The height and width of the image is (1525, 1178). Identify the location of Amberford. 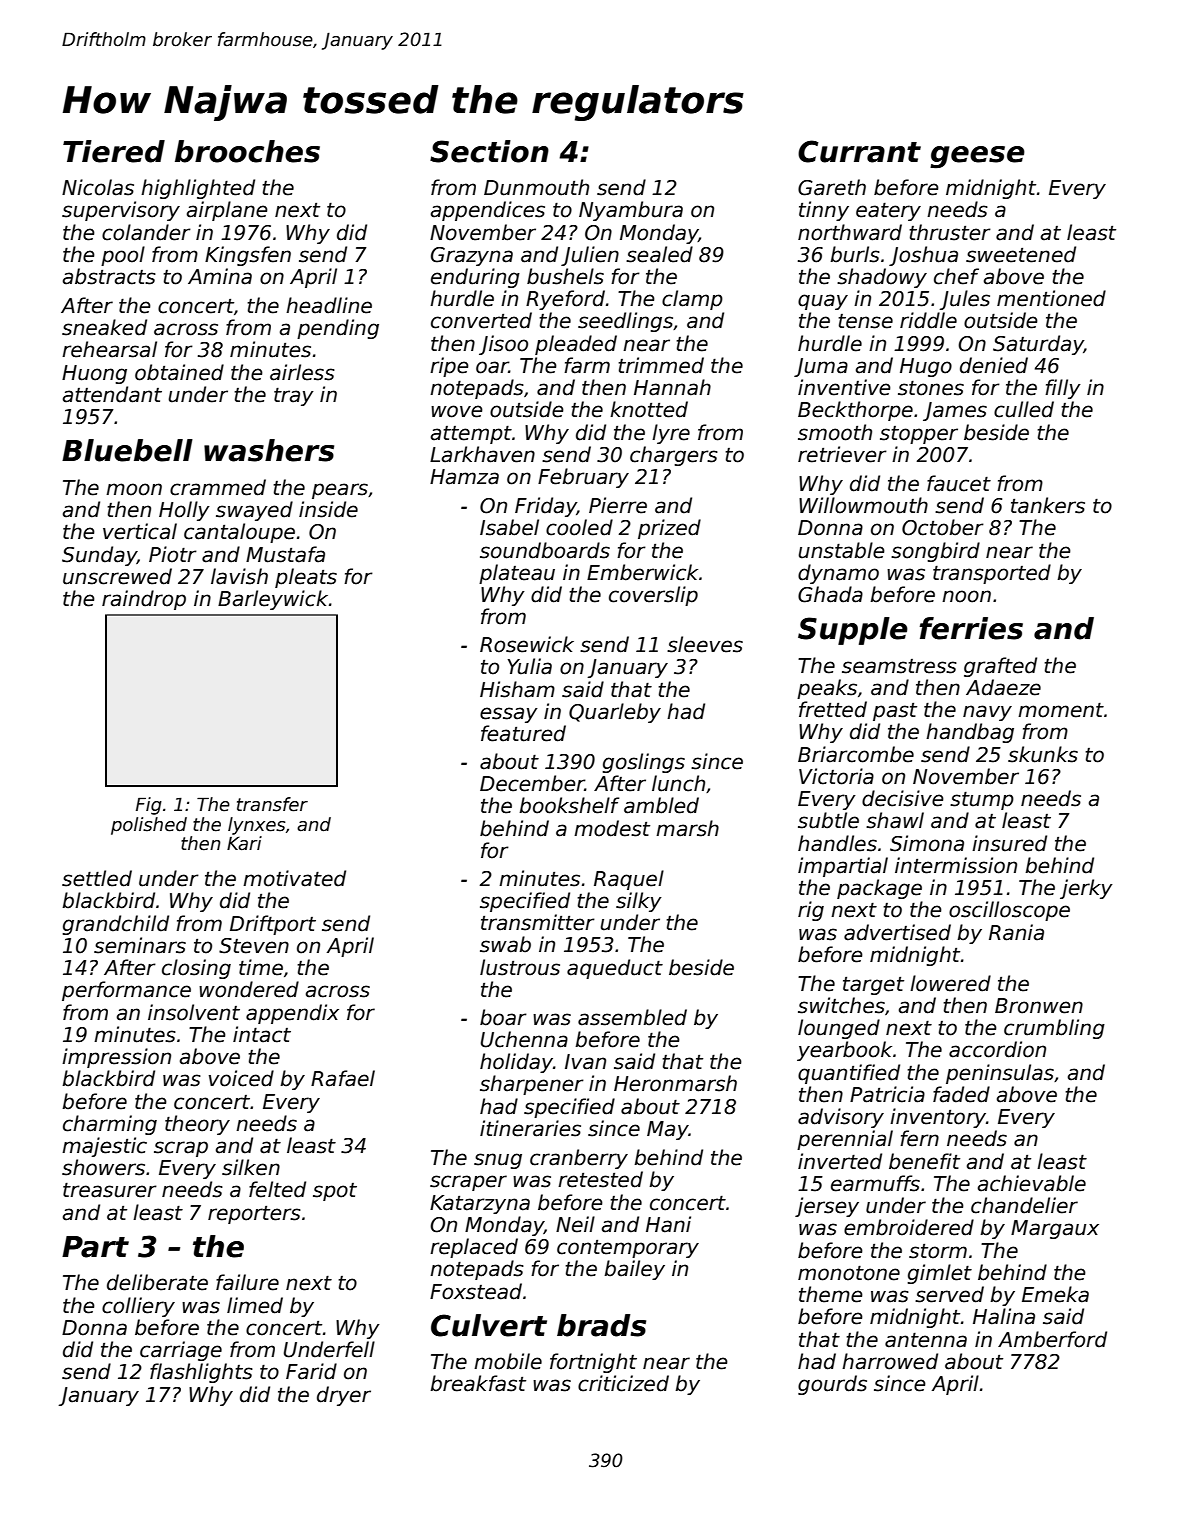
(1052, 1339).
